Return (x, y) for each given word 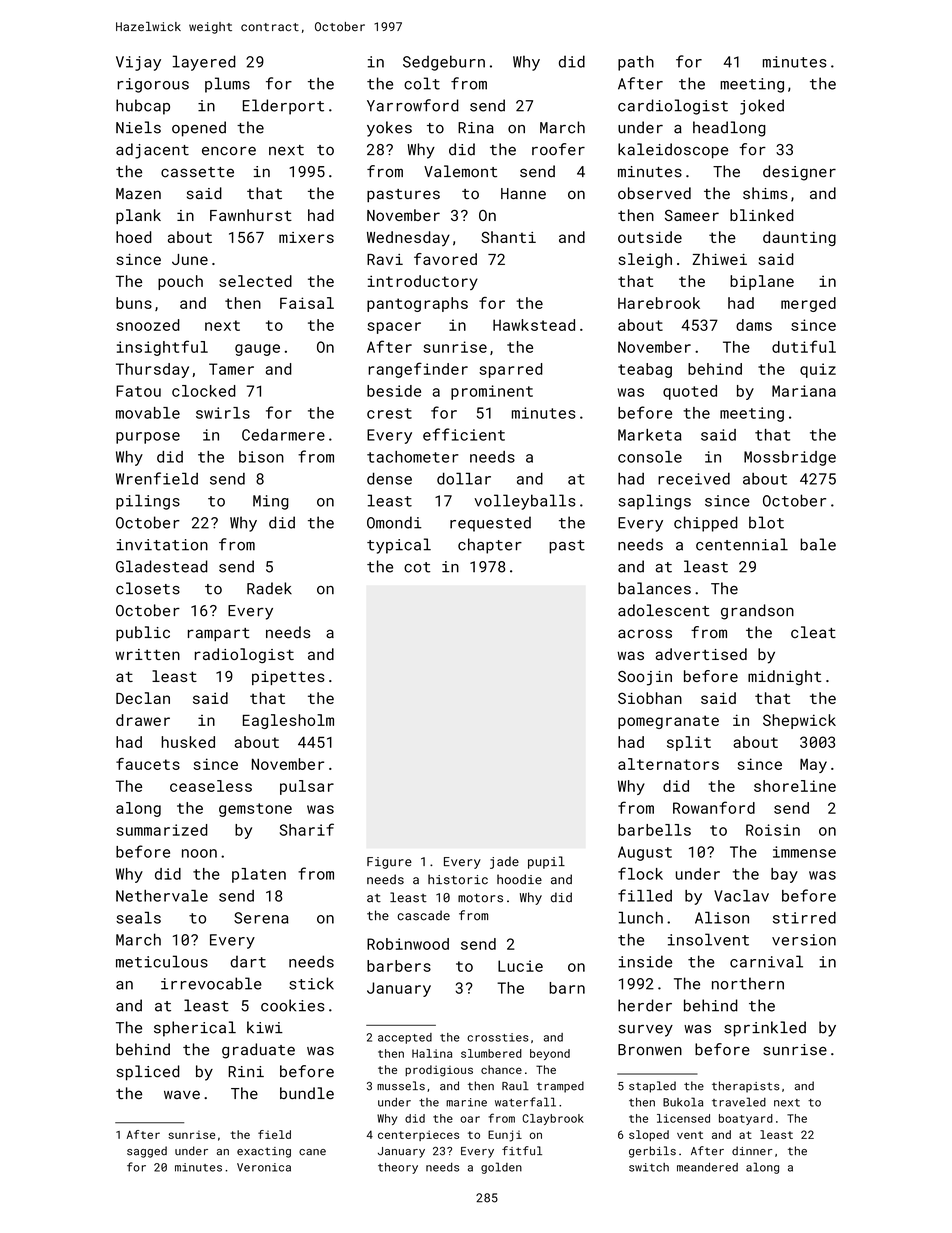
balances (654, 588)
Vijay (138, 63)
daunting (799, 238)
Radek (269, 588)
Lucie (520, 966)
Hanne (523, 194)
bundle (307, 1093)
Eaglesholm (288, 721)
